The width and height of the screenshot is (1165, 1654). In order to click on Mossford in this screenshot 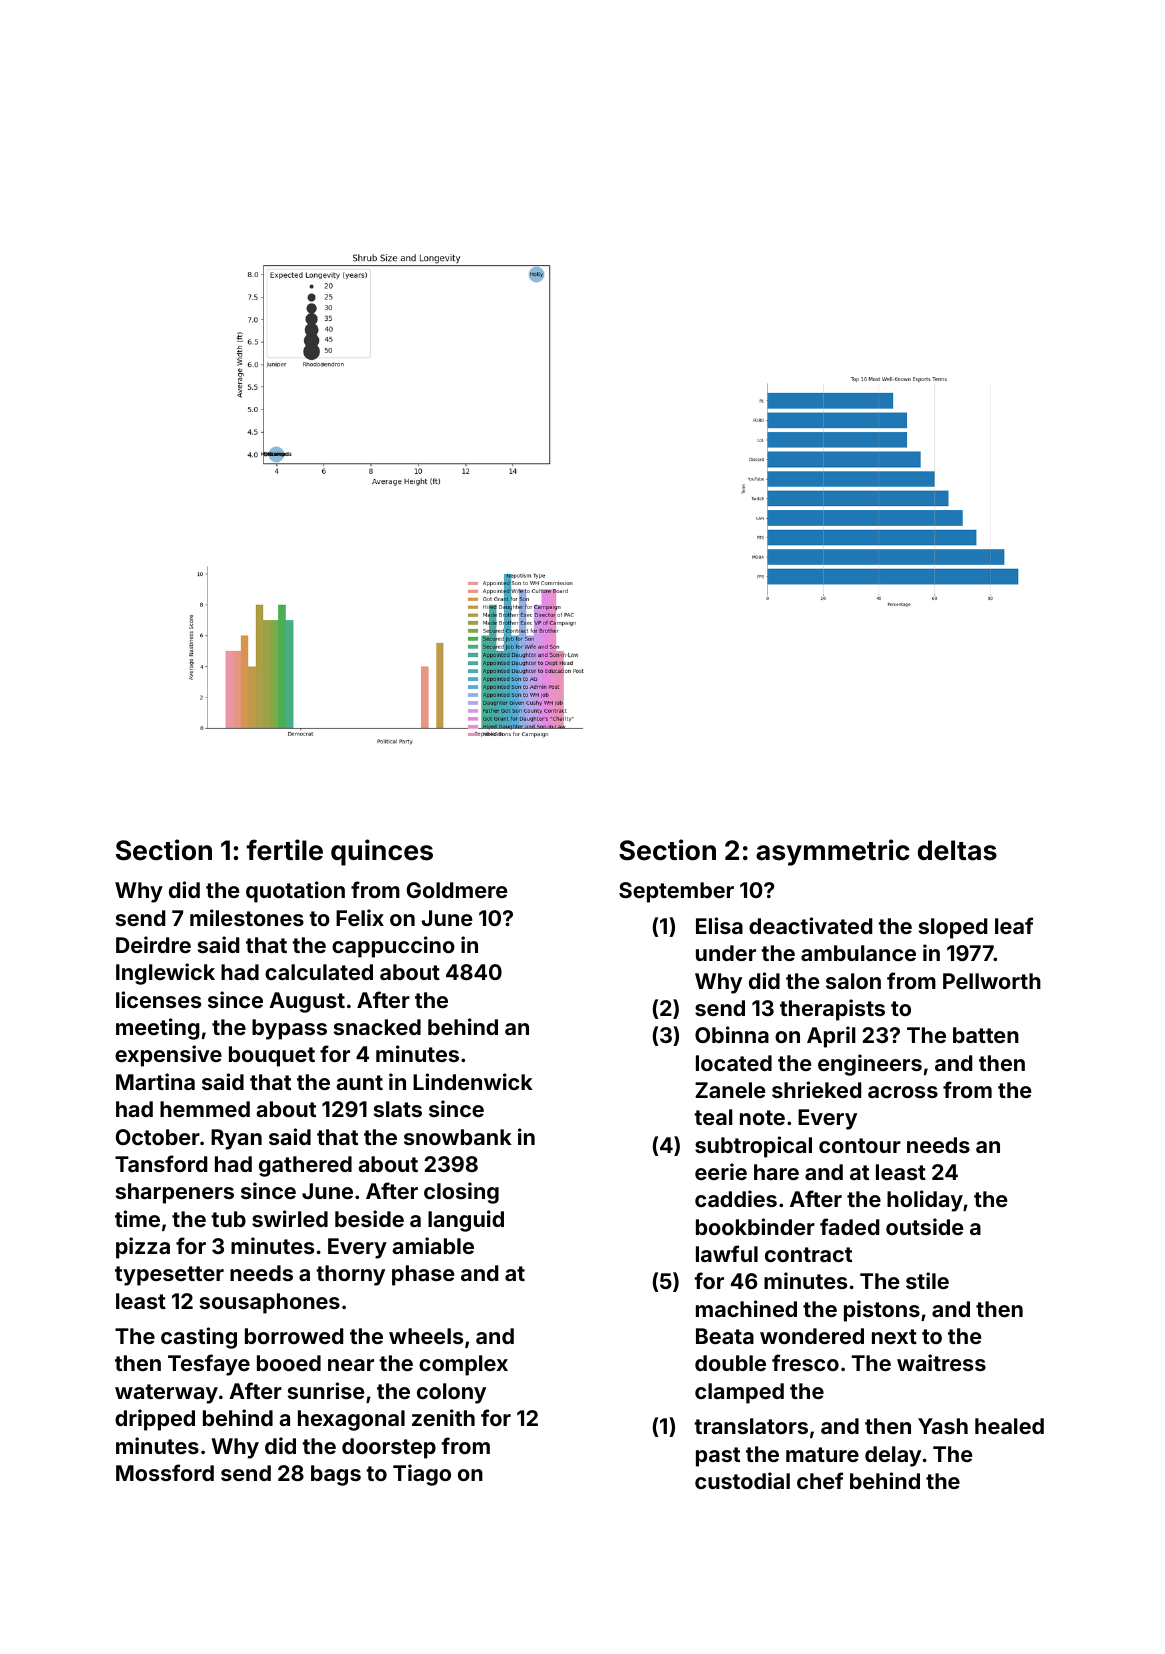, I will do `click(165, 1472)`.
